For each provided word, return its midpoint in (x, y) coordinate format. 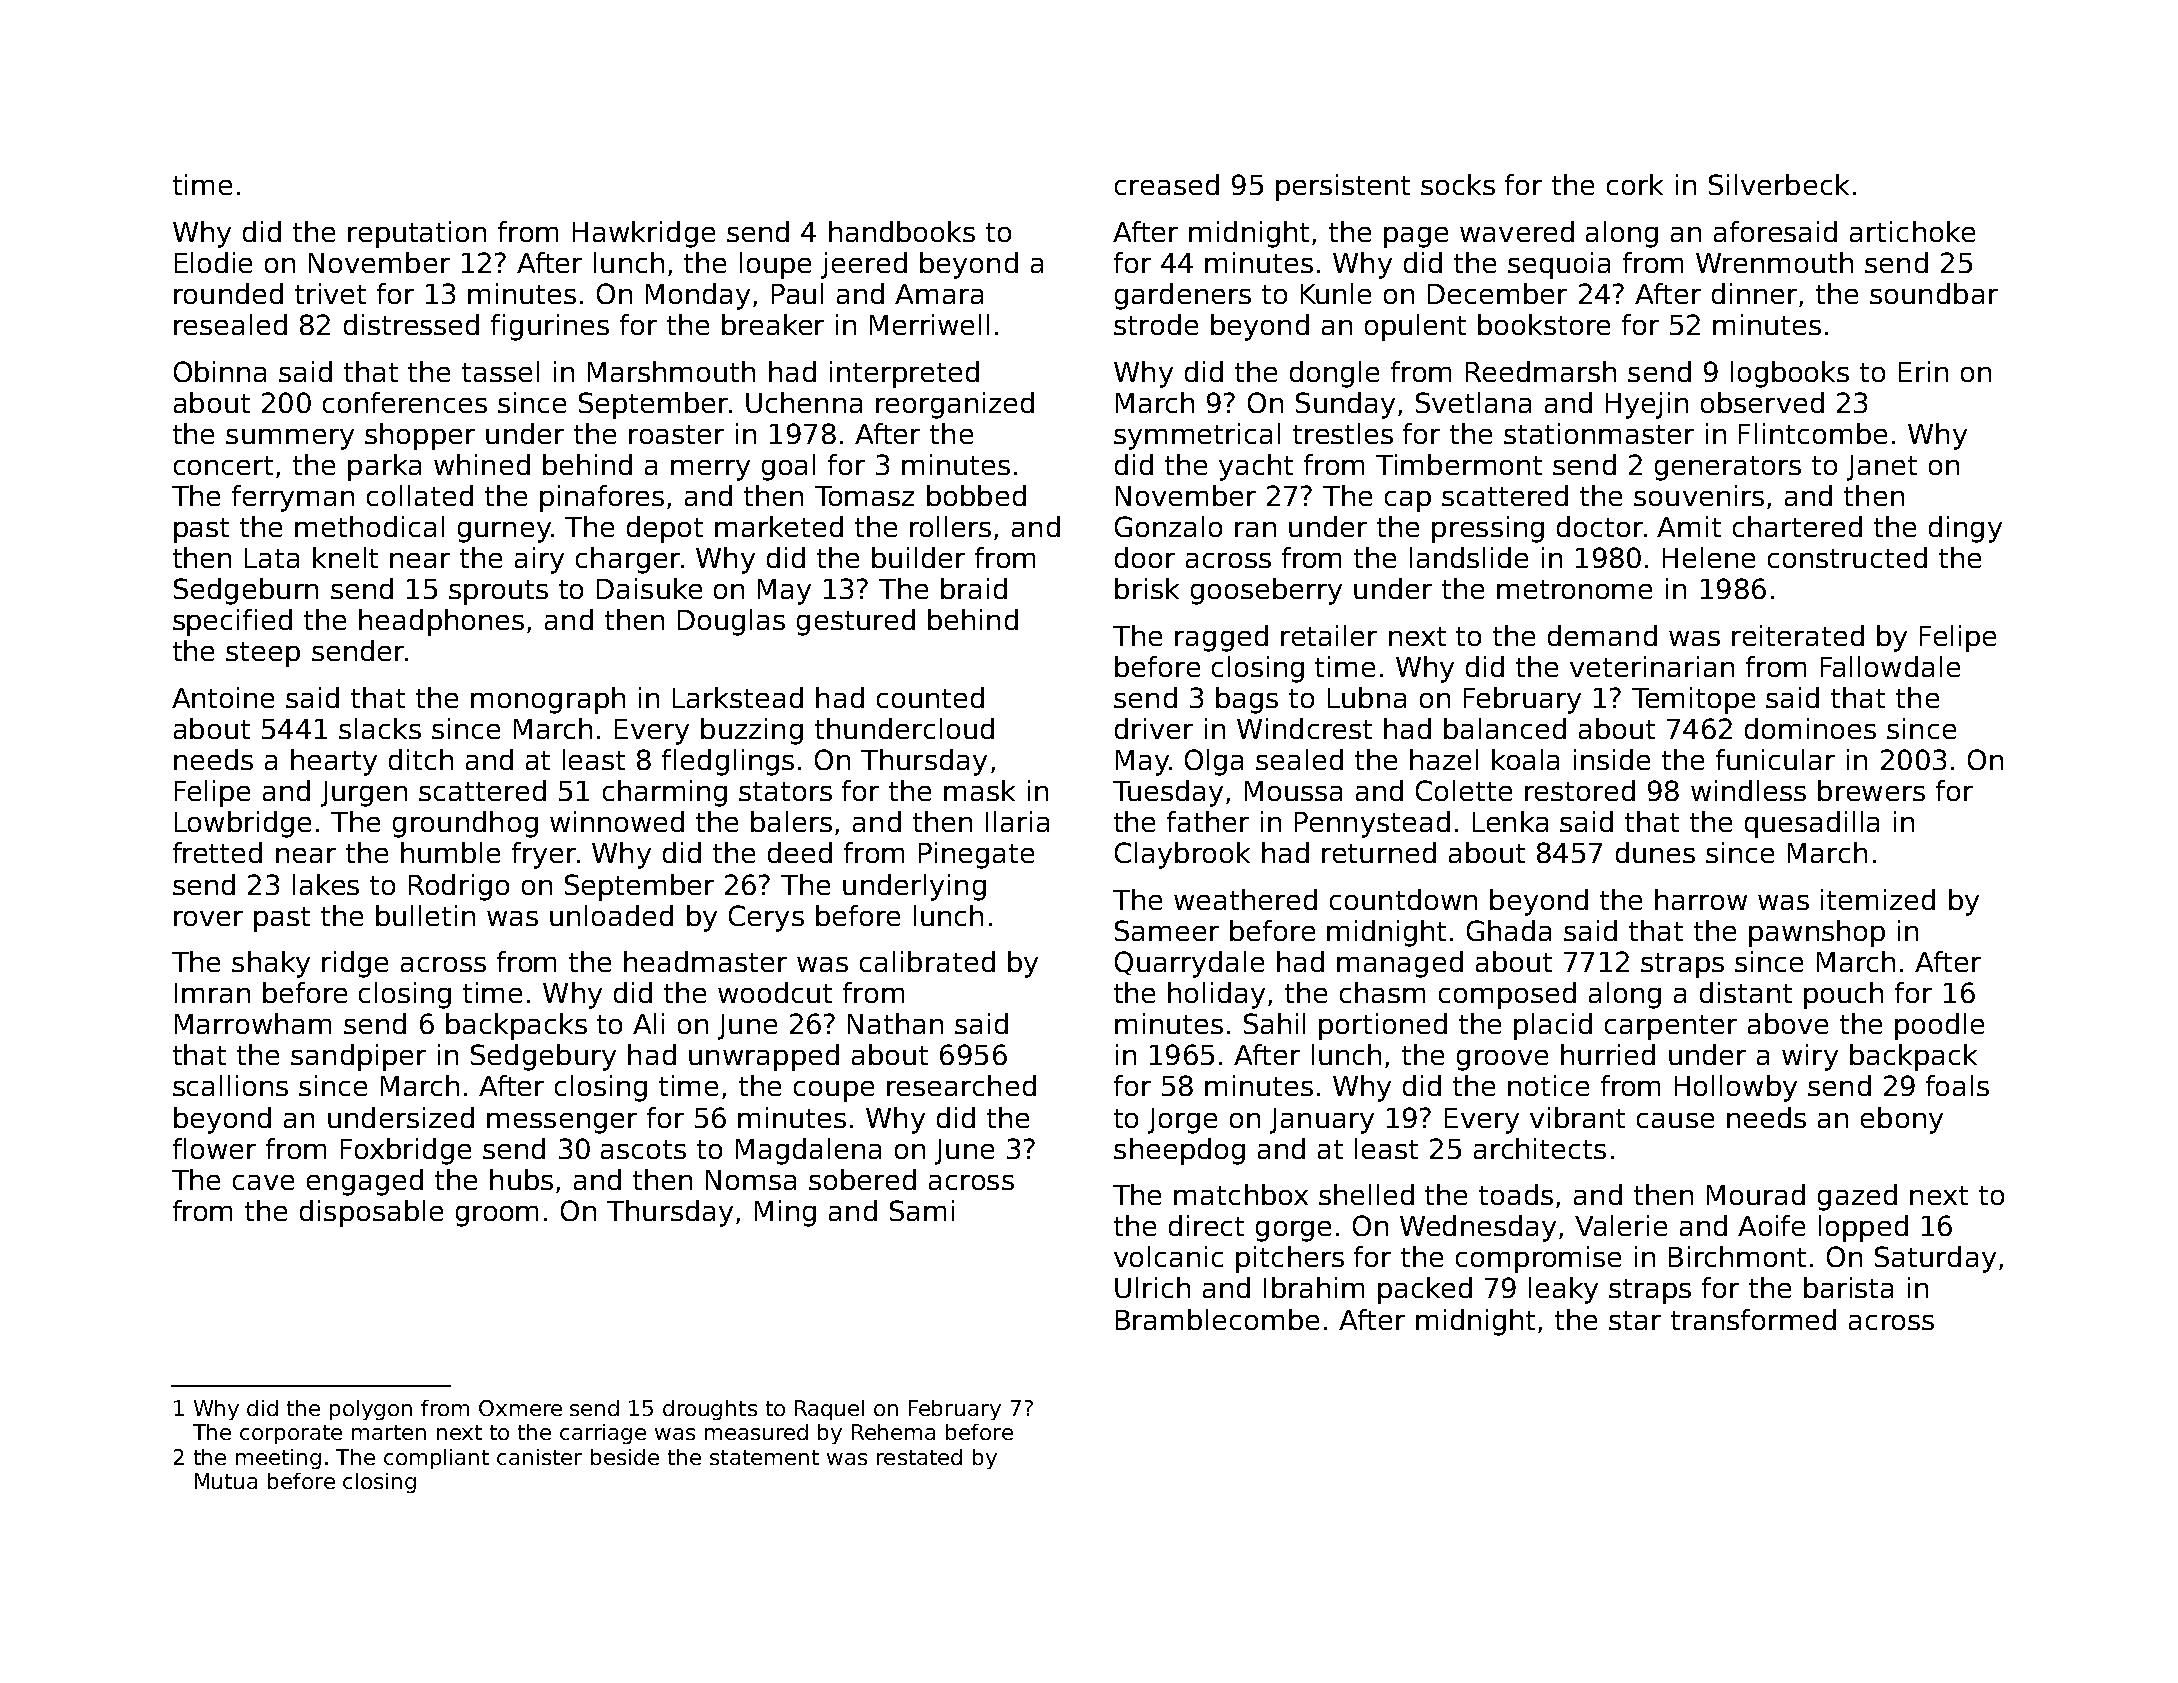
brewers (1871, 790)
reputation (417, 234)
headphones (441, 622)
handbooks (902, 231)
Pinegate (976, 855)
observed (1762, 402)
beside (625, 1457)
